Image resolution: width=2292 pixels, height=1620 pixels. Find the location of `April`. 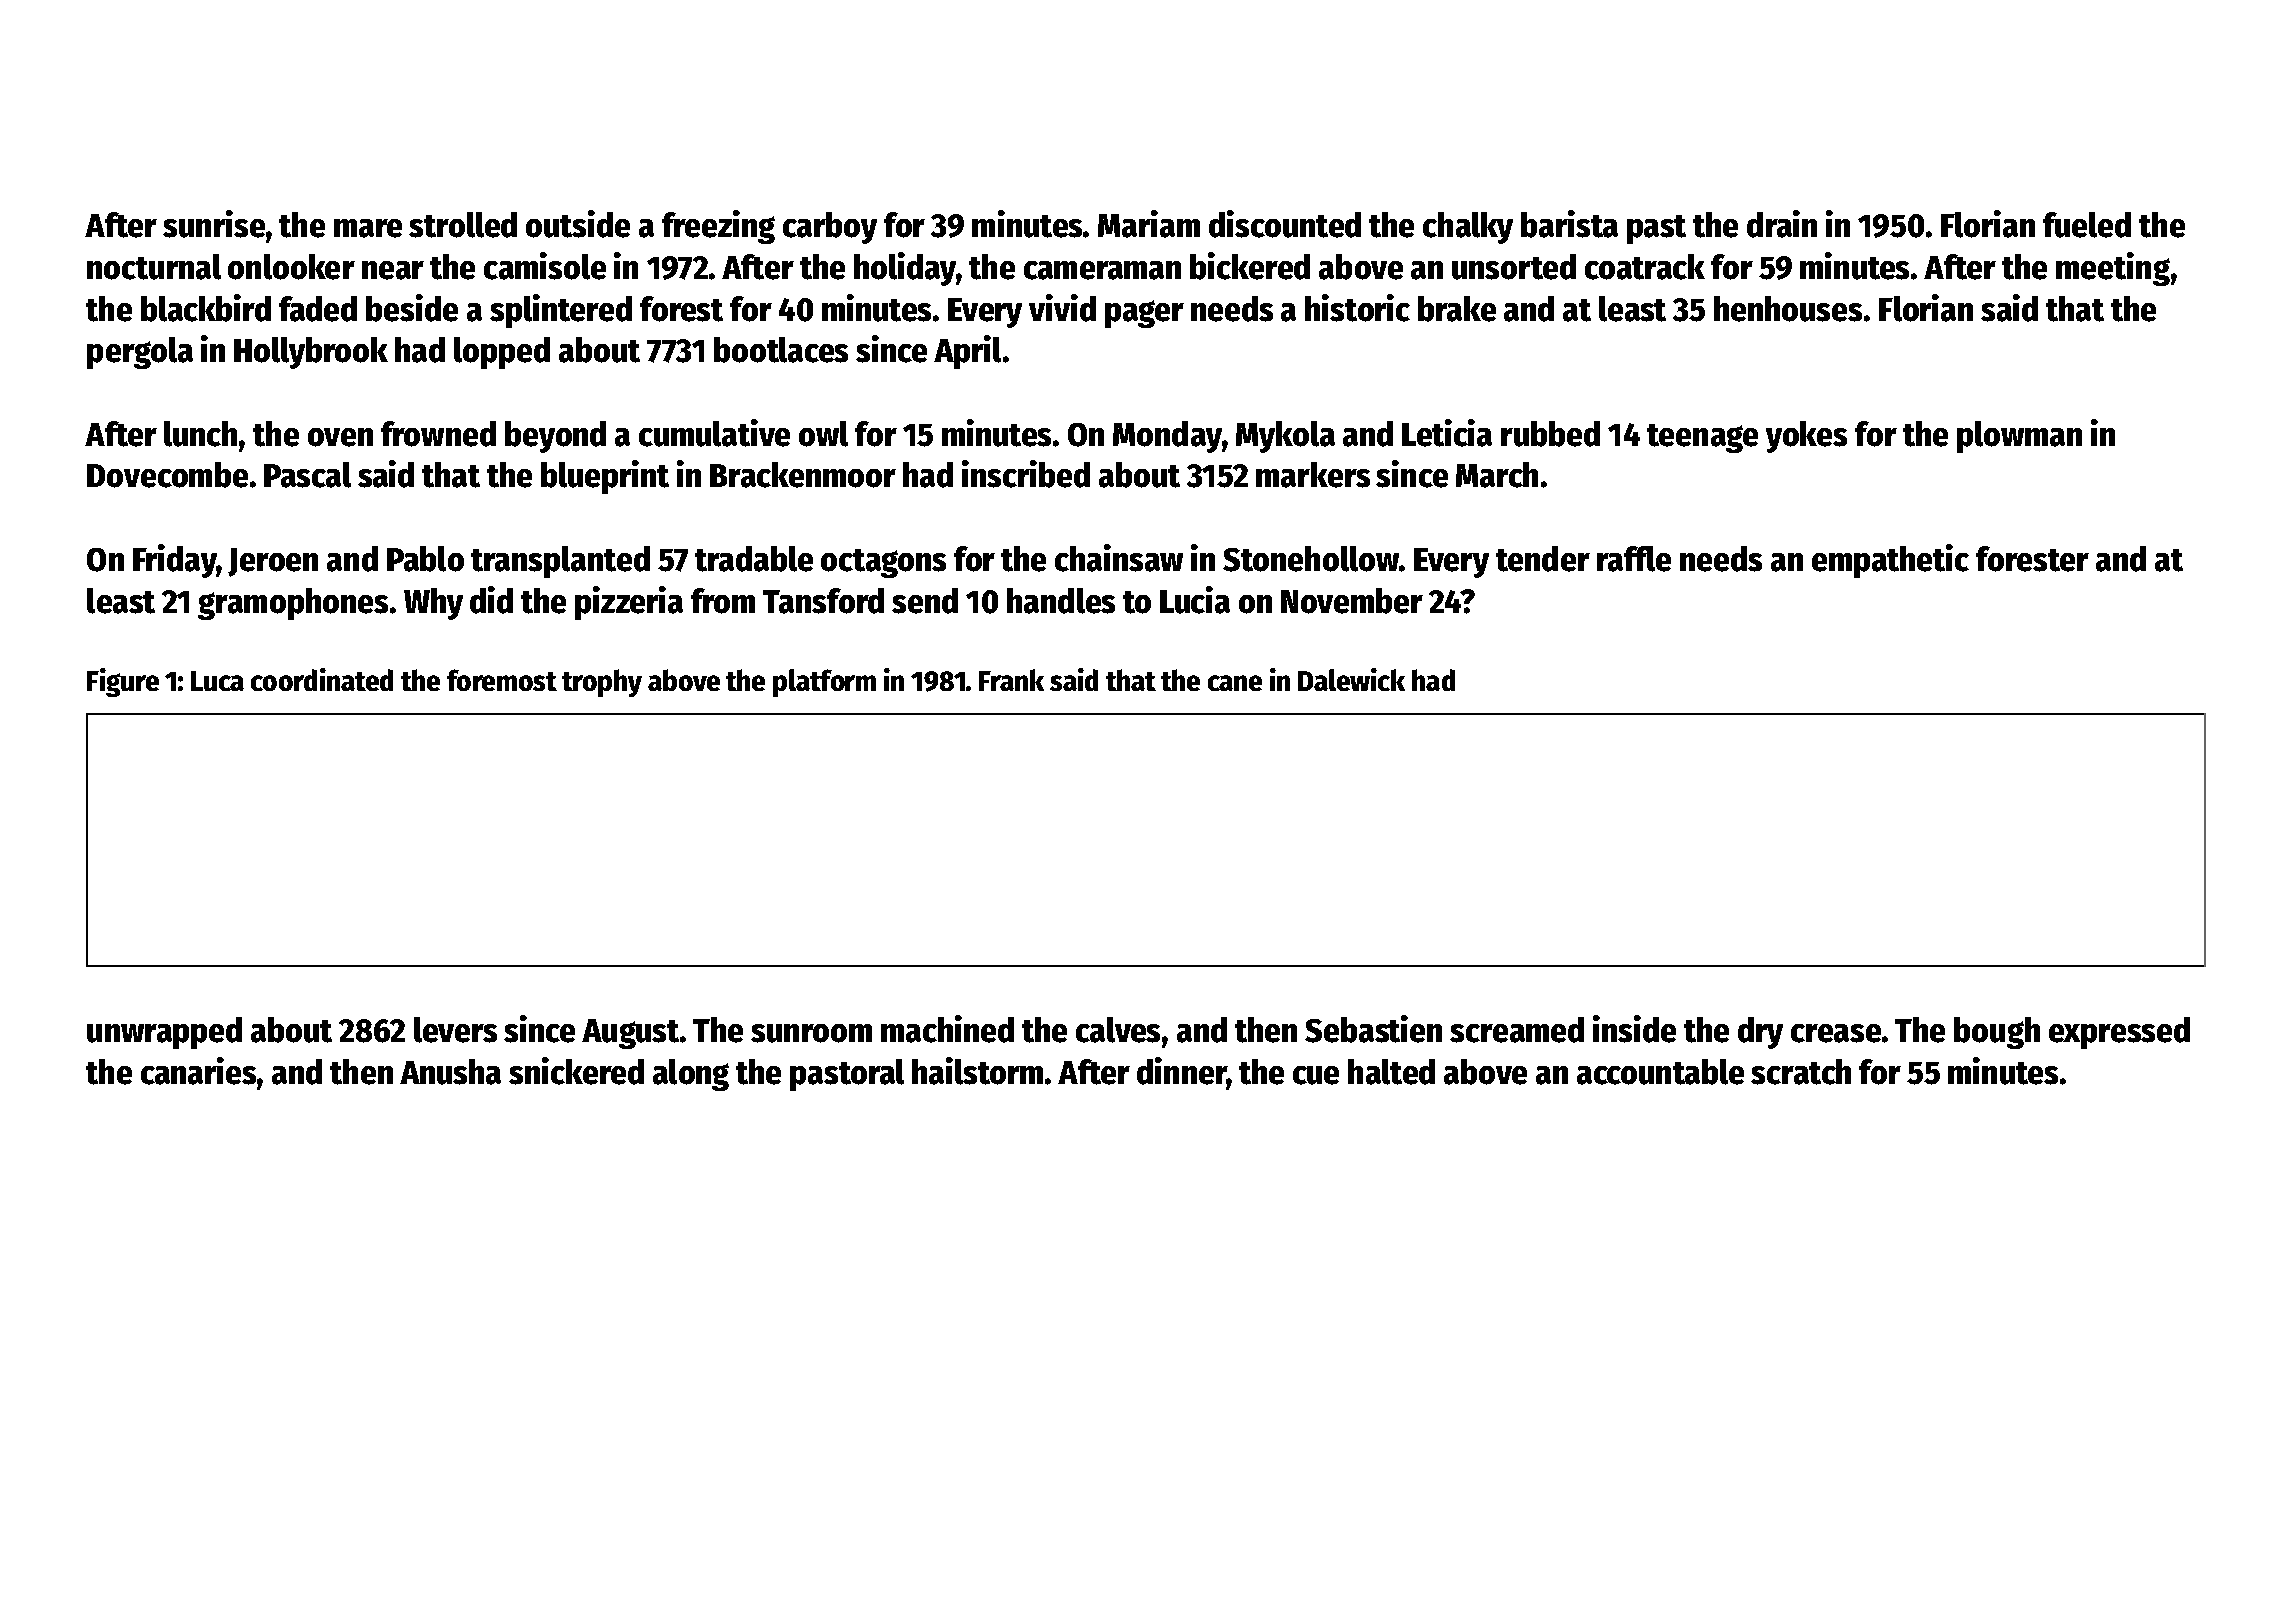

April is located at coordinates (967, 352).
